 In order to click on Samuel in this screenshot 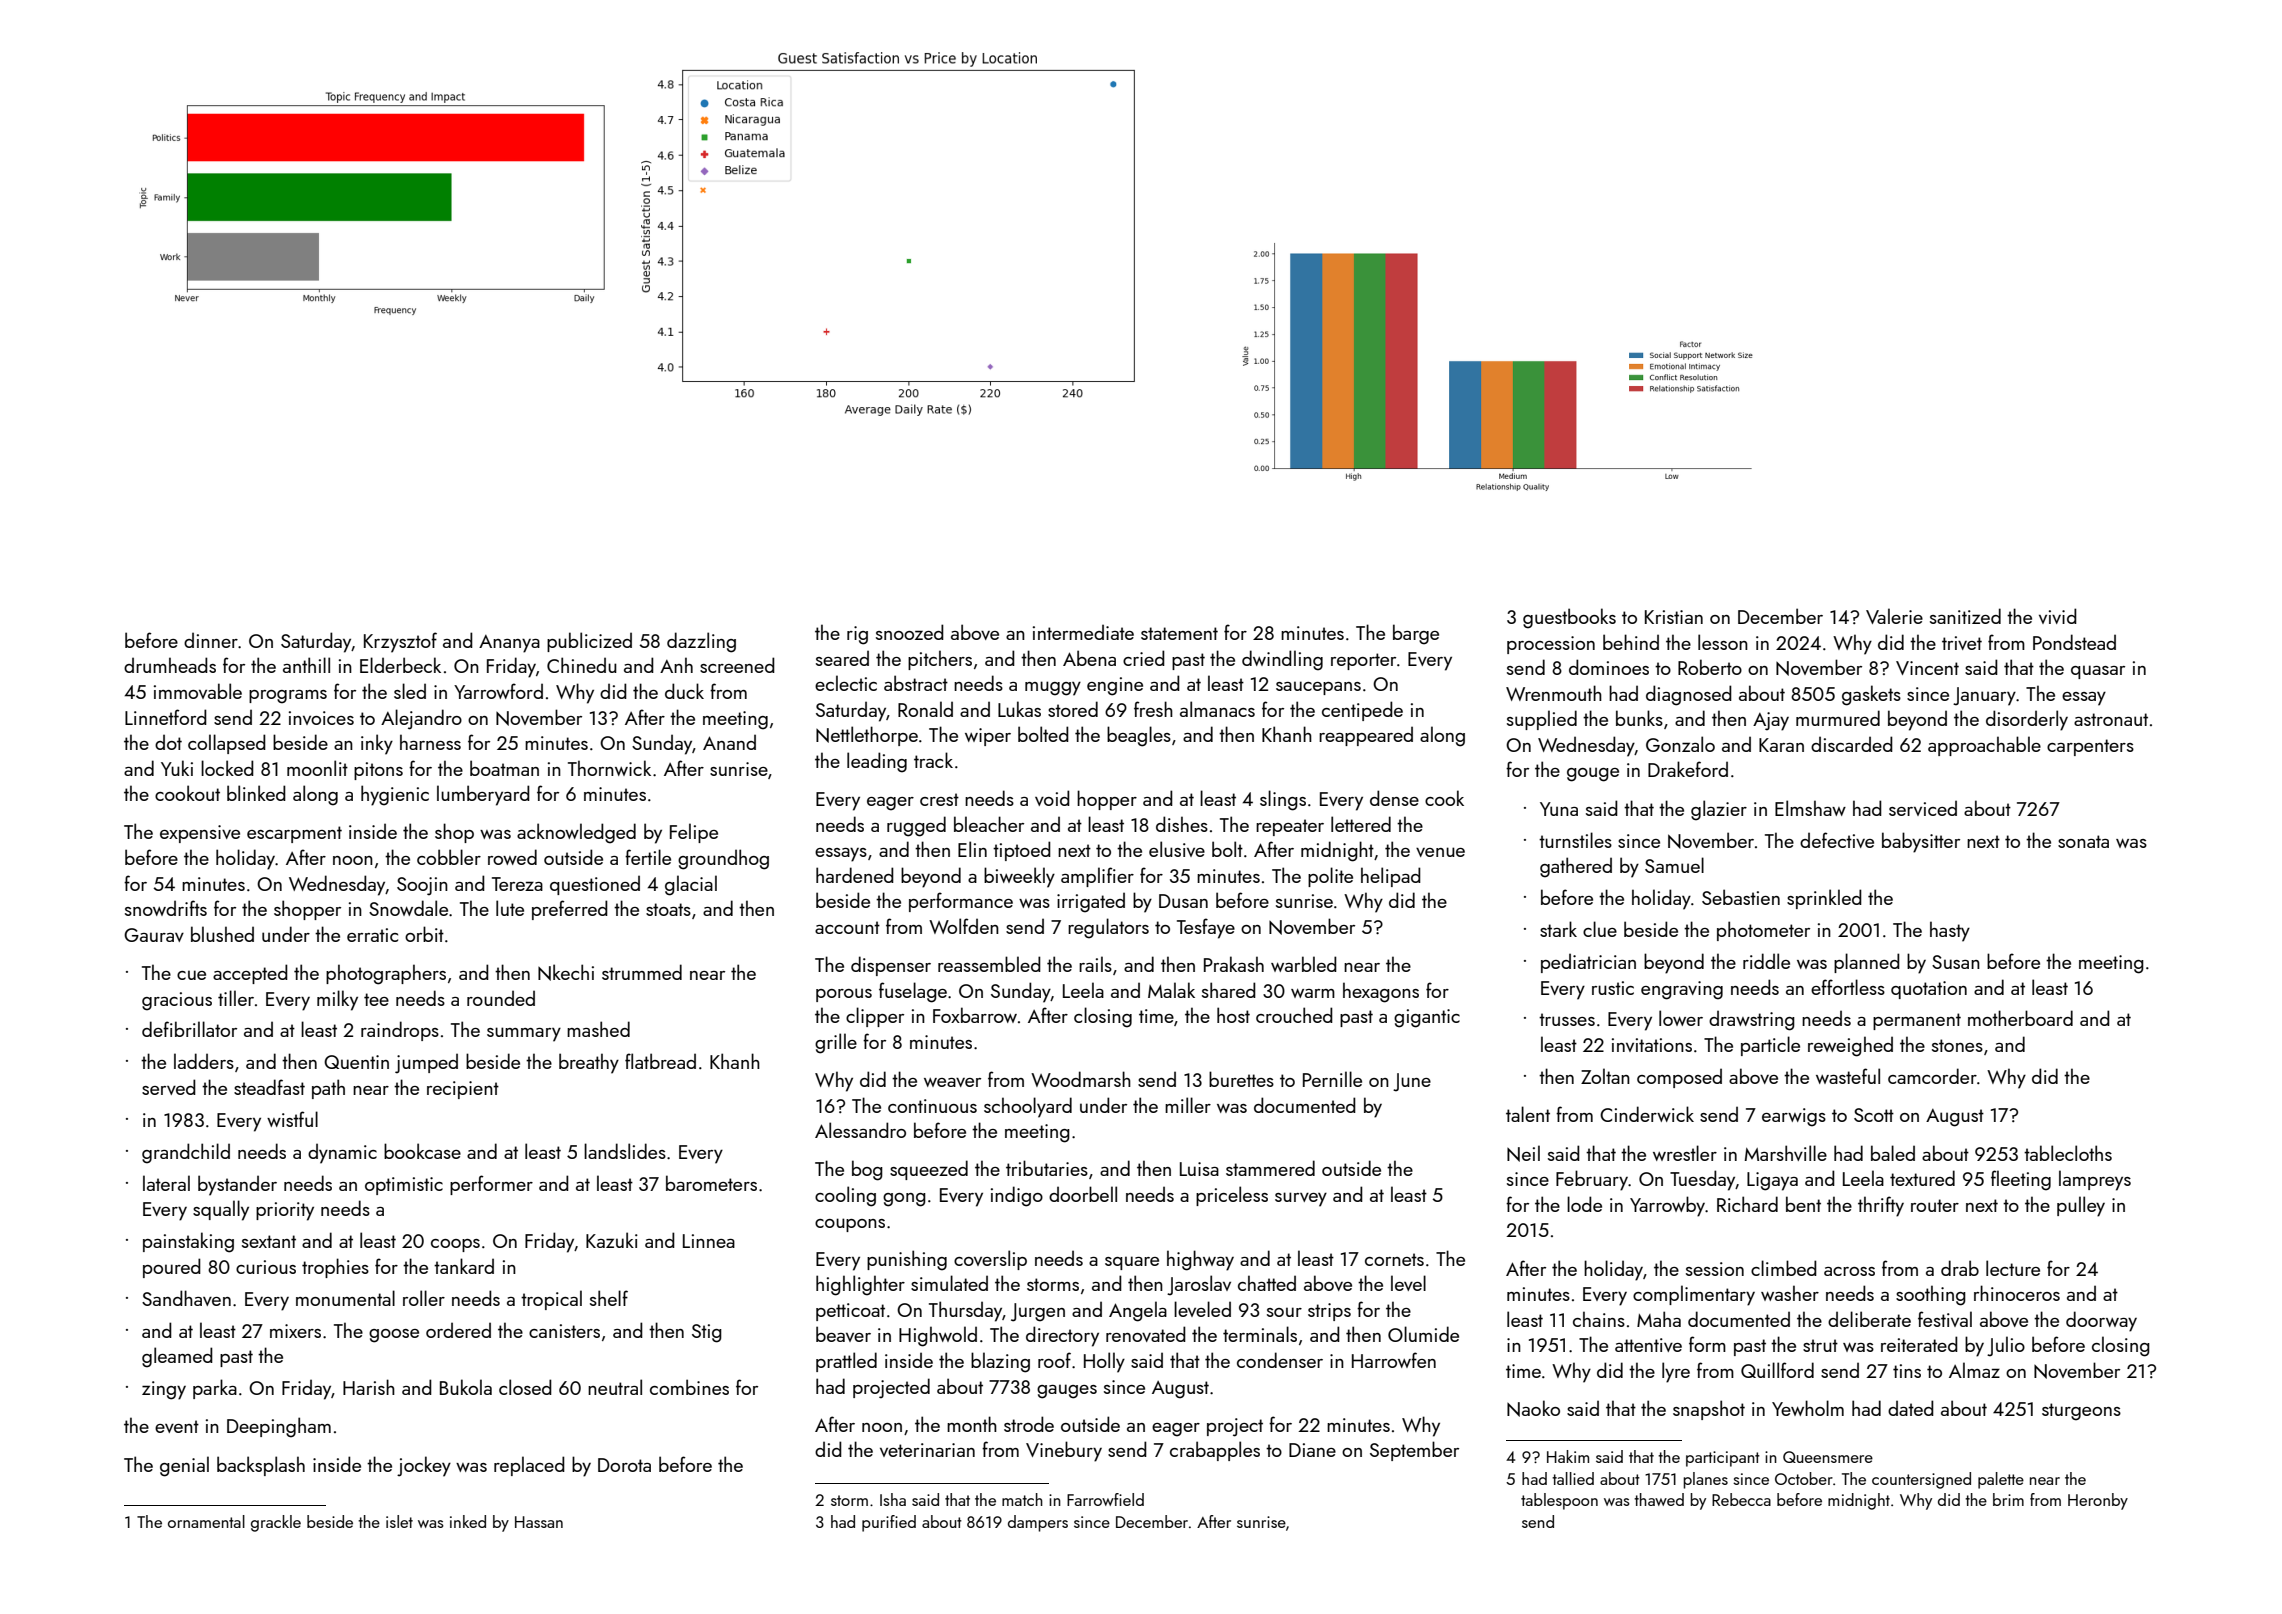, I will do `click(1674, 865)`.
